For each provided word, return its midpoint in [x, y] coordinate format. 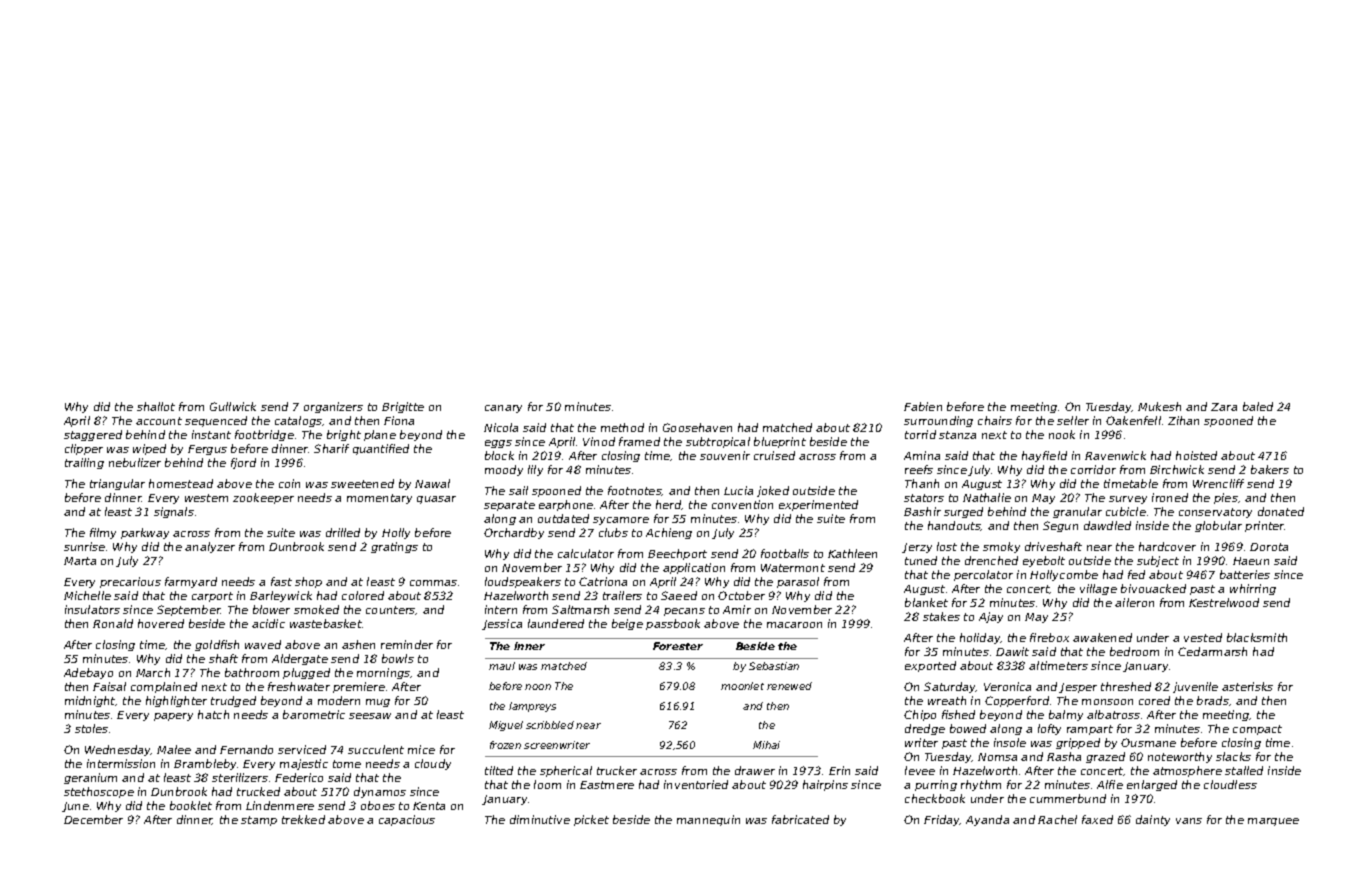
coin [289, 483]
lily [535, 470]
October [741, 595]
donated [1281, 511]
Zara [1224, 407]
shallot [156, 406]
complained [164, 687]
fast [281, 581]
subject [1158, 561]
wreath [947, 700]
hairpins [825, 785]
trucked [258, 791]
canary [503, 409]
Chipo [920, 715]
